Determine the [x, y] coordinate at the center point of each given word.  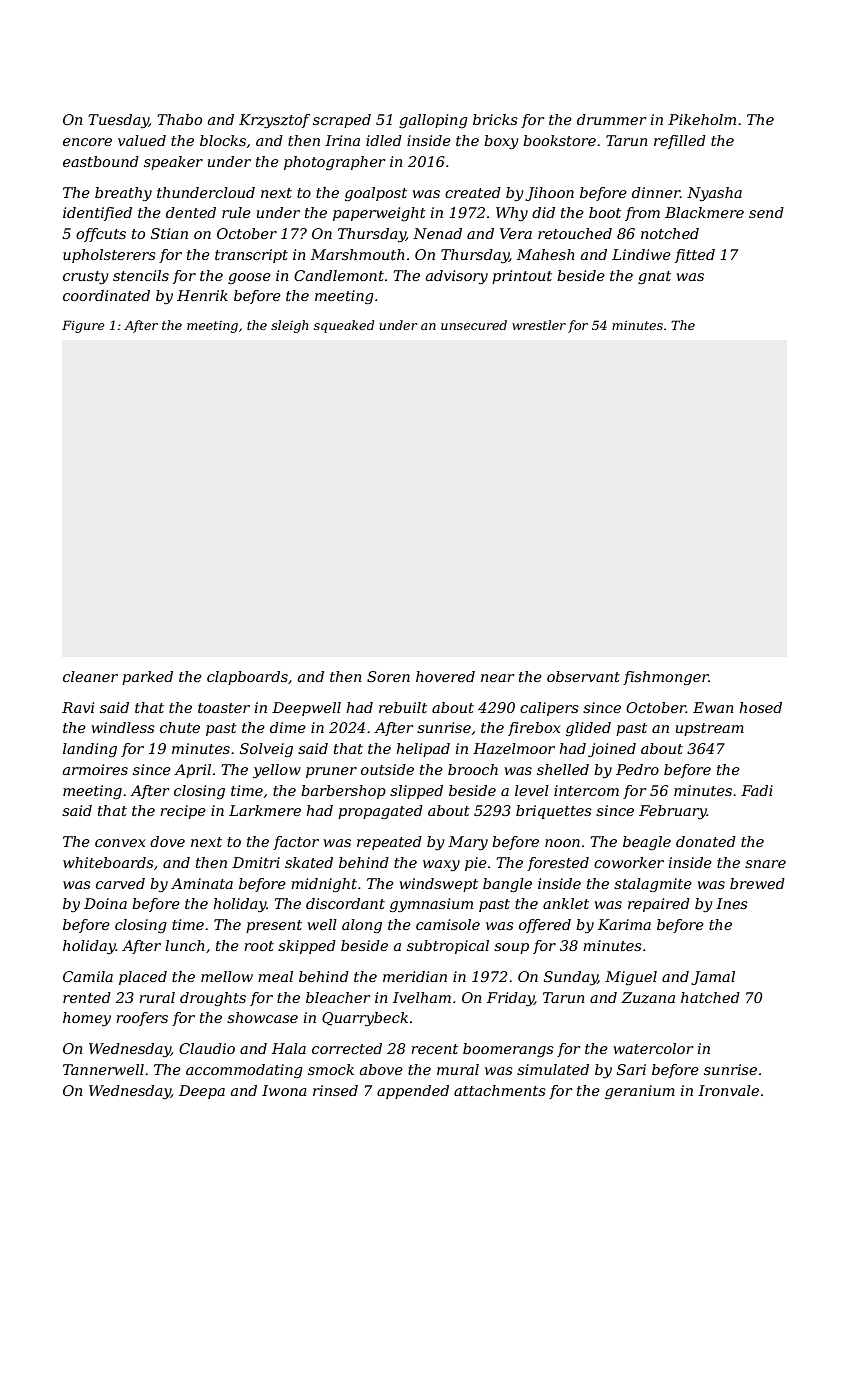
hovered [445, 676]
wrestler [539, 325]
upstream [710, 729]
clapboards [247, 678]
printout [522, 277]
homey [87, 1019]
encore [87, 142]
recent [434, 1049]
